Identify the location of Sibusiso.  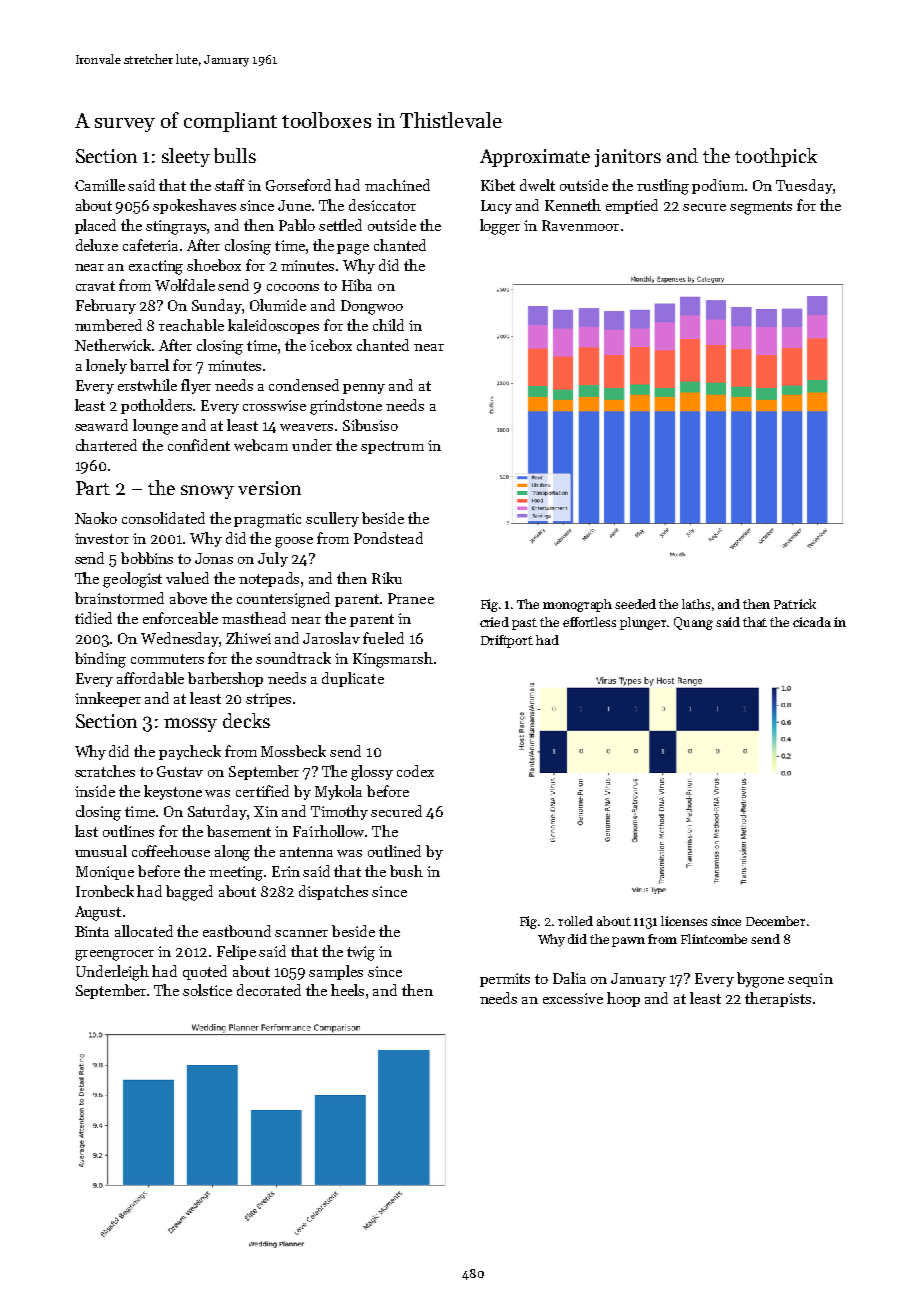
(370, 425).
